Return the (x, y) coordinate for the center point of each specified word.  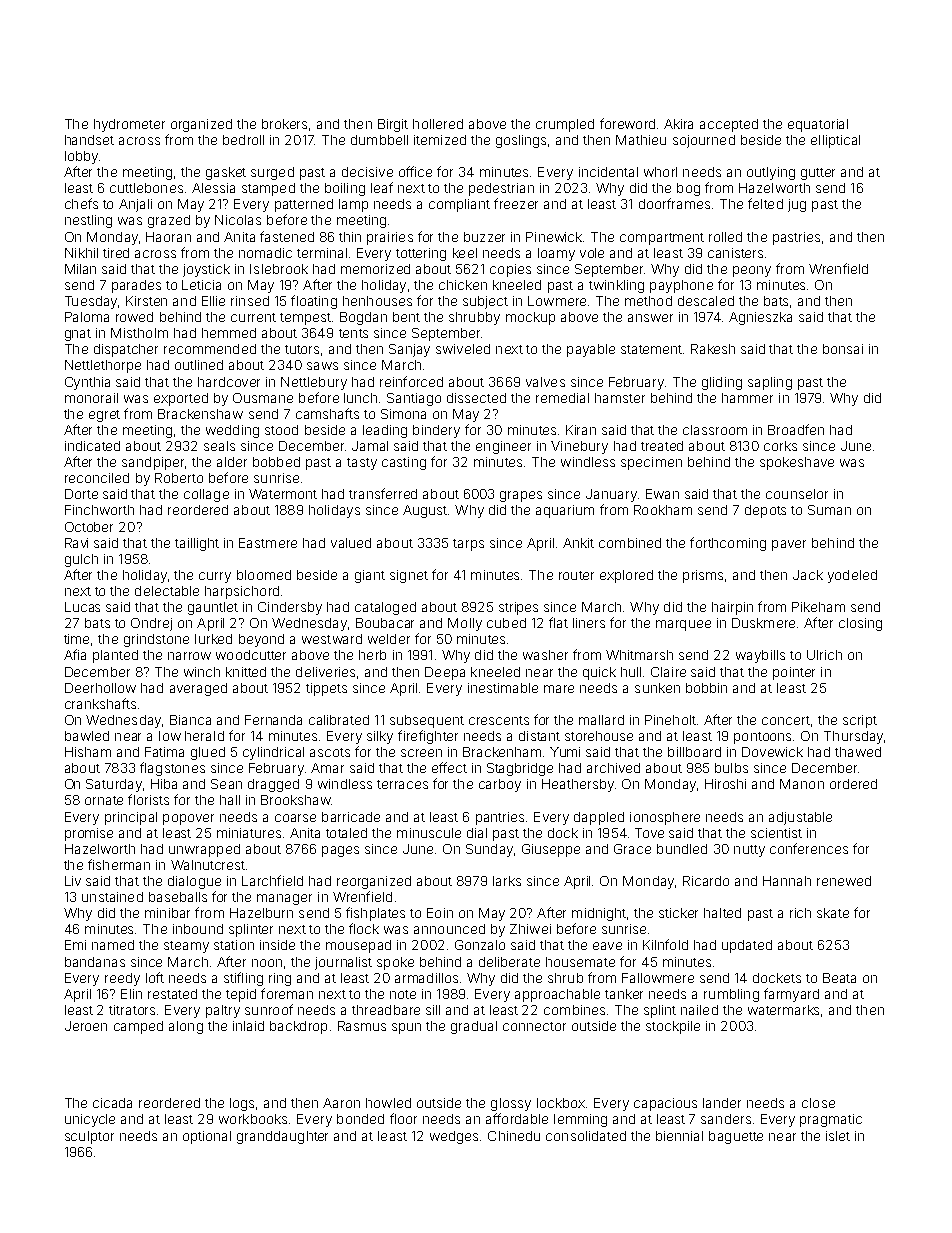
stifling (243, 979)
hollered (438, 124)
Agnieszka (760, 318)
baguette (736, 1137)
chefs (81, 203)
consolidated (586, 1136)
